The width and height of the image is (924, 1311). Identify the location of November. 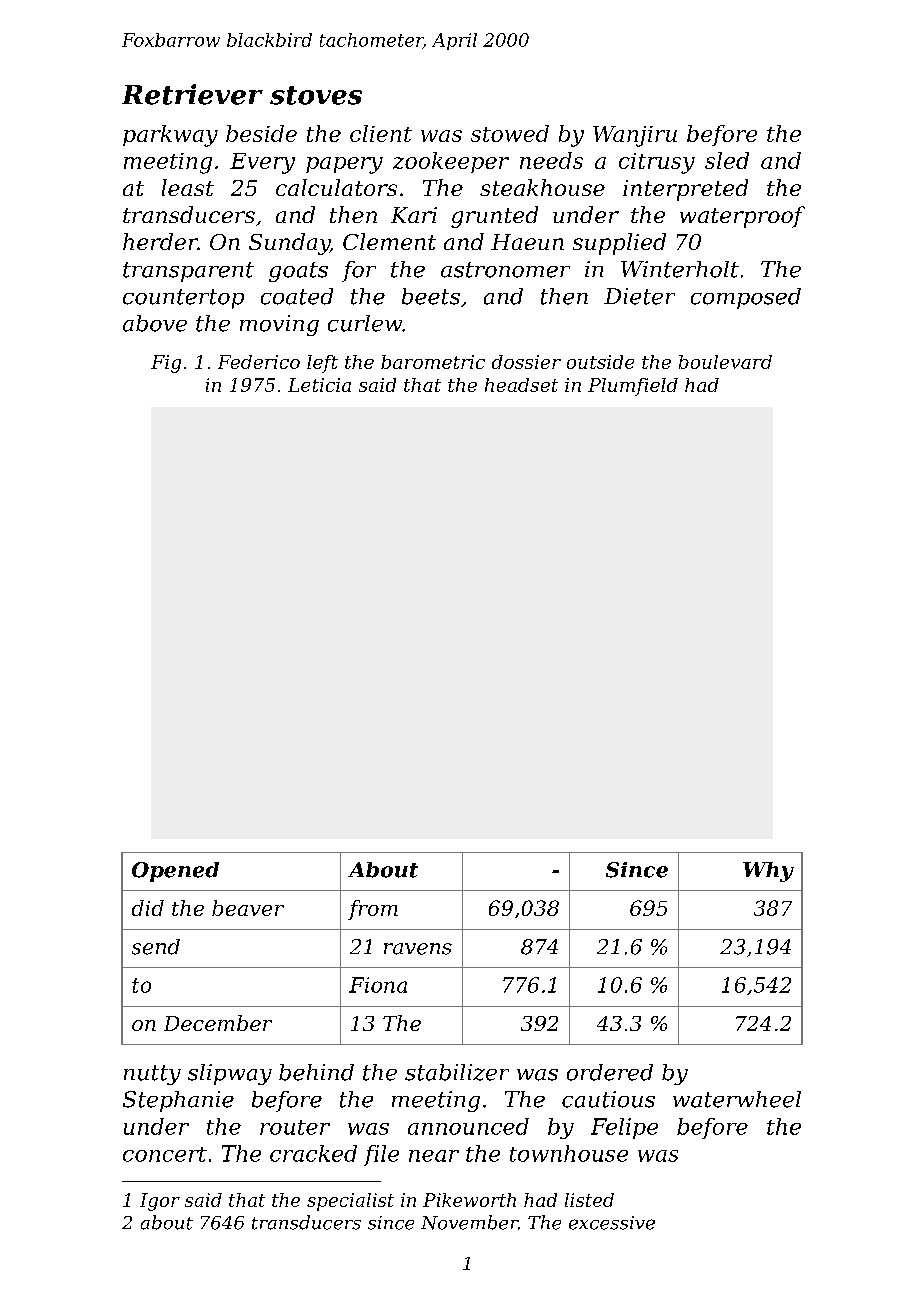
(469, 1222).
